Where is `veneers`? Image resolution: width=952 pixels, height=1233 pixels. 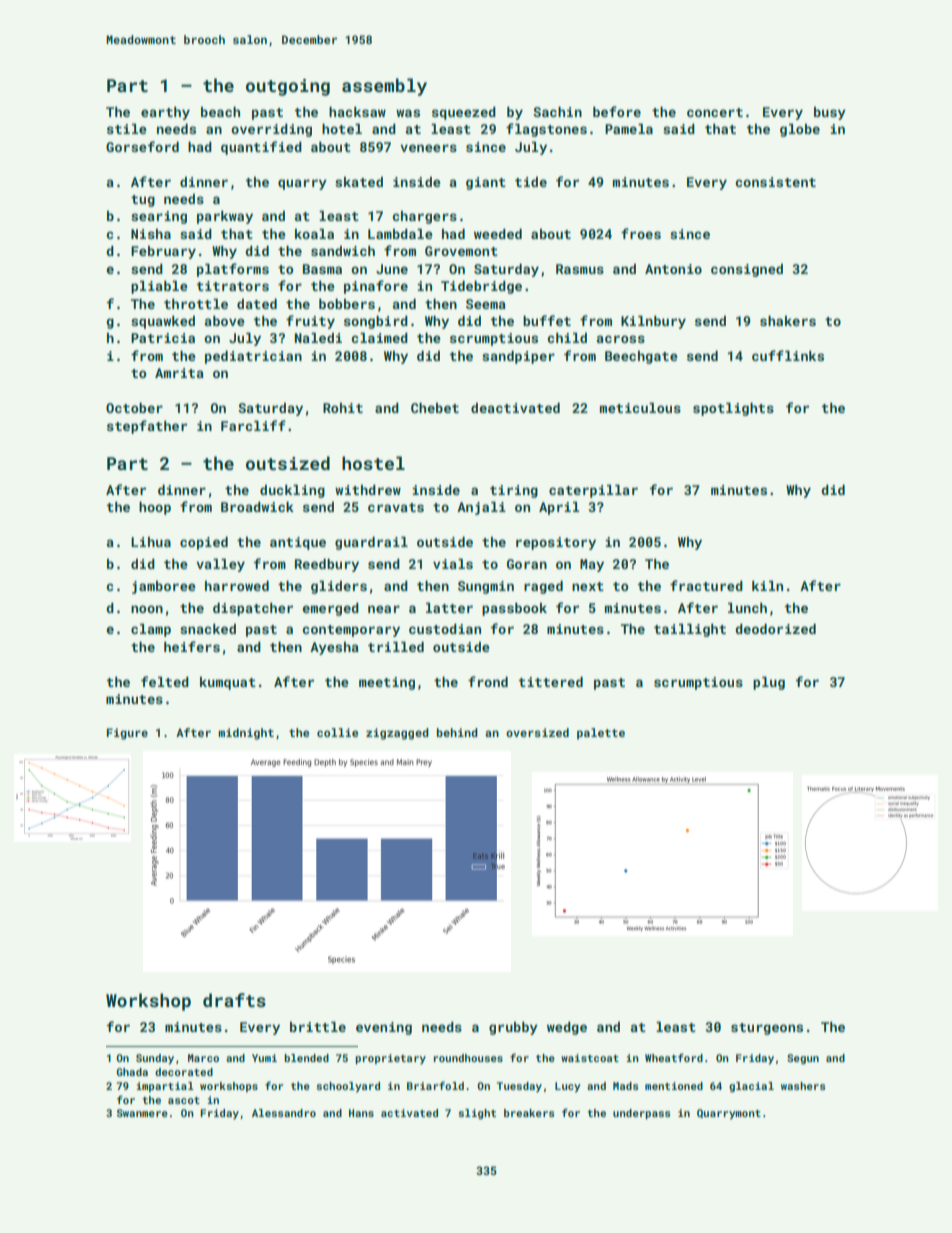 veneers is located at coordinates (428, 148).
